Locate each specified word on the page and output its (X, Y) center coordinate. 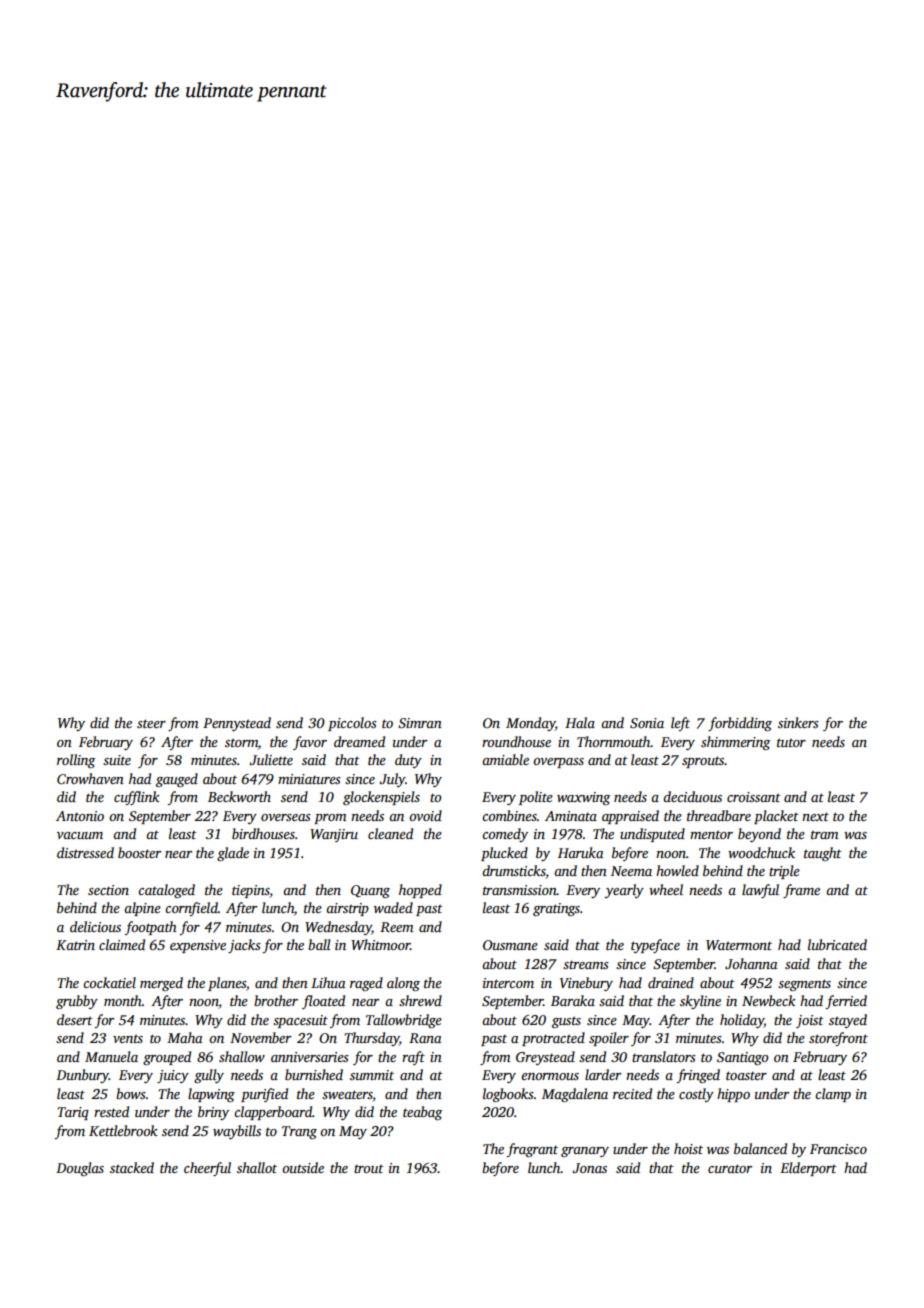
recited (632, 1093)
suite (117, 760)
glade (233, 854)
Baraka (573, 1000)
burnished (314, 1074)
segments (804, 985)
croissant (754, 797)
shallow (242, 1056)
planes (227, 984)
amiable (505, 759)
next (815, 816)
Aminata (571, 816)
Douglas (80, 1169)
